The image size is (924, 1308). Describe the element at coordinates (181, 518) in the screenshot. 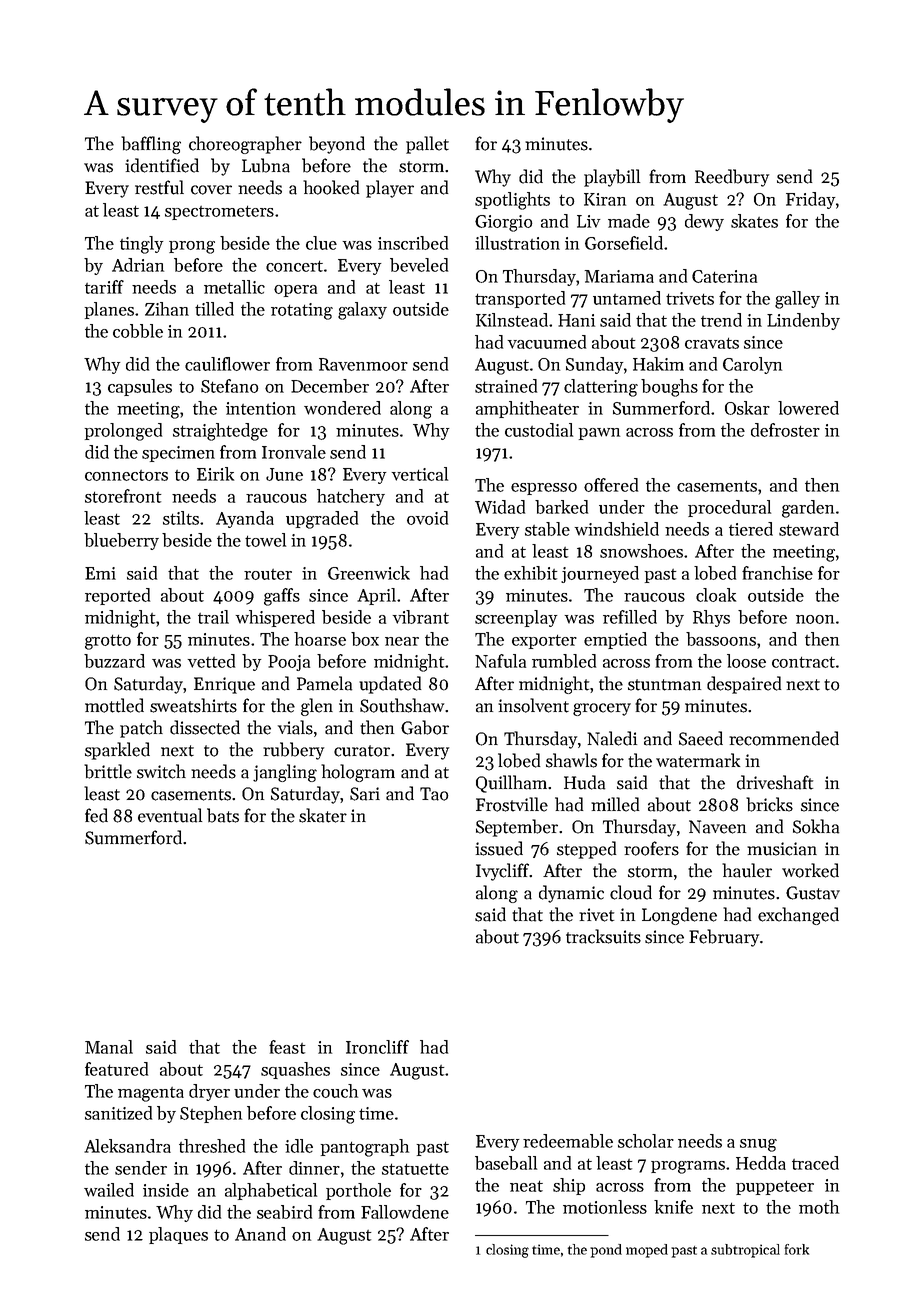

I see `stilts` at that location.
